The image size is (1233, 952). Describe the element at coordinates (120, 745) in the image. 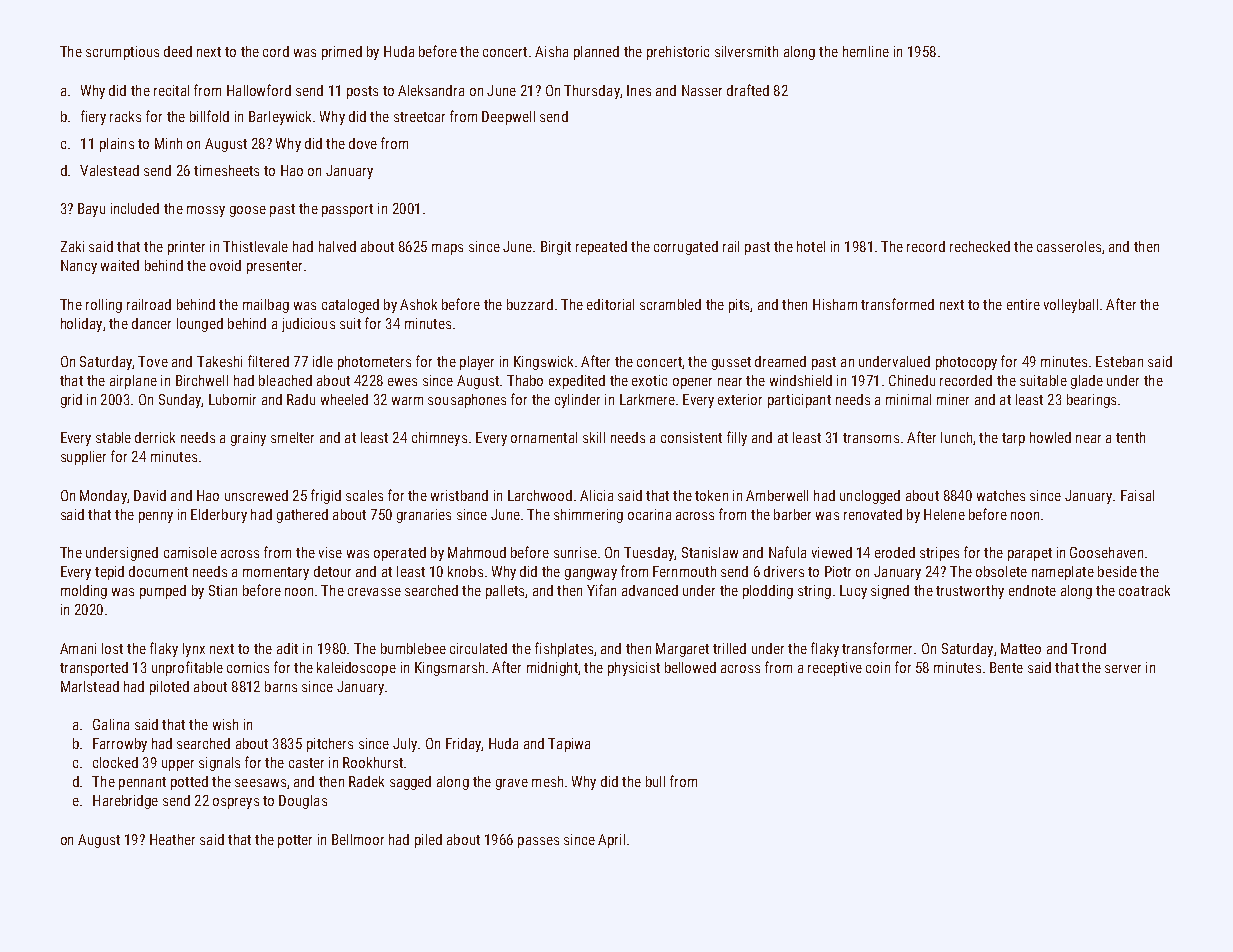

I see `Farrowby` at that location.
